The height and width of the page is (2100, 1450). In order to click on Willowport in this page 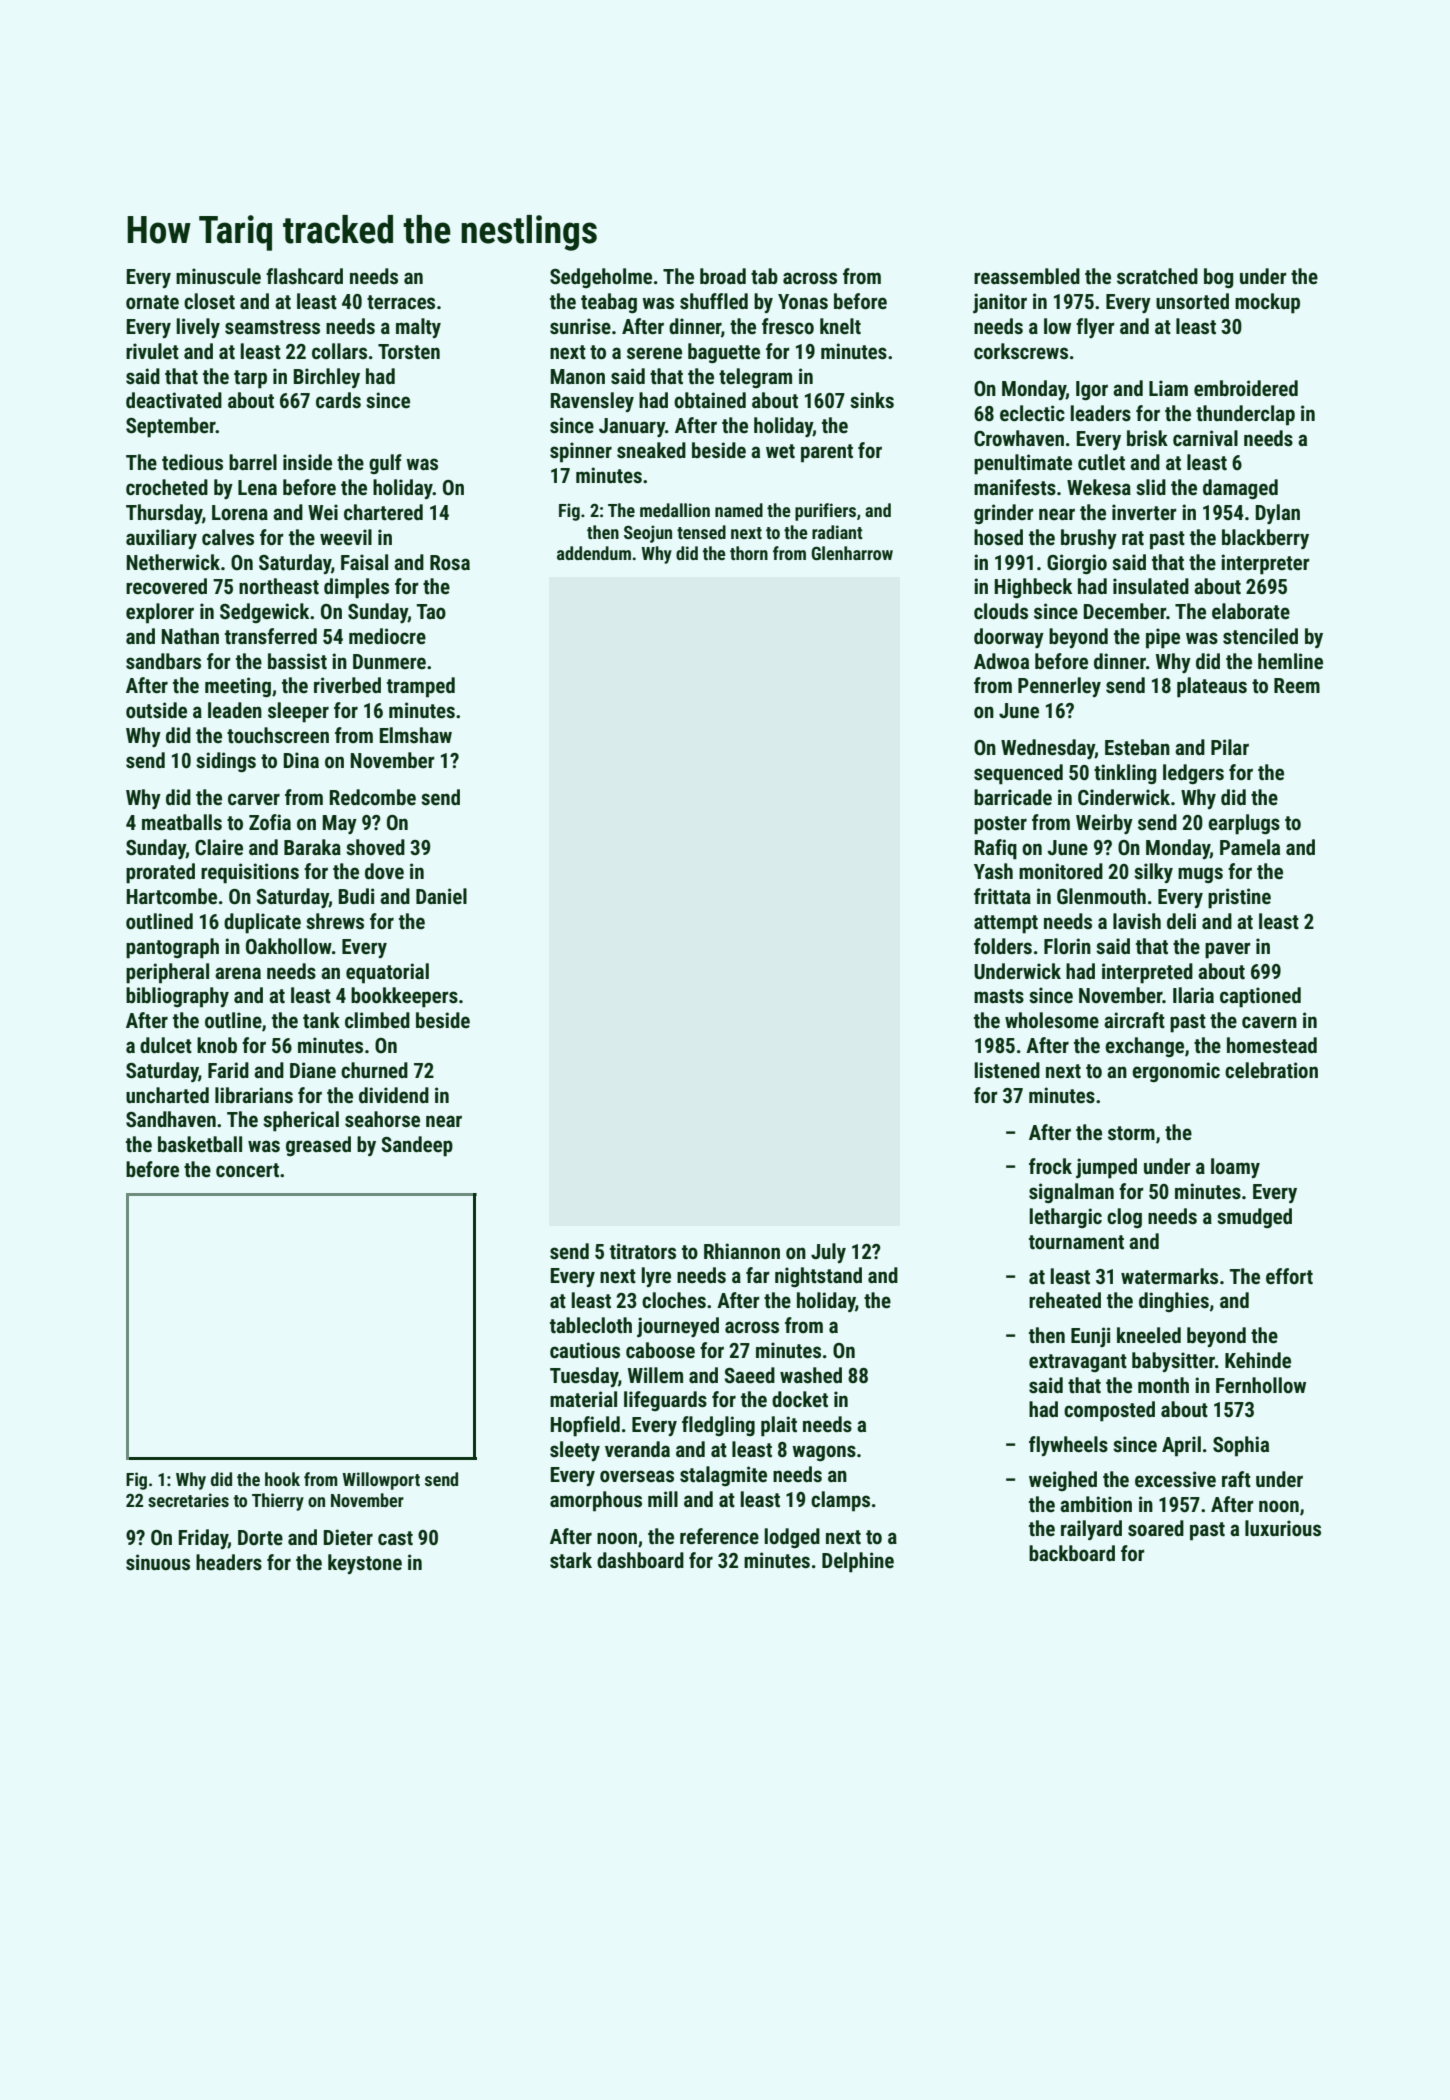, I will do `click(381, 1481)`.
